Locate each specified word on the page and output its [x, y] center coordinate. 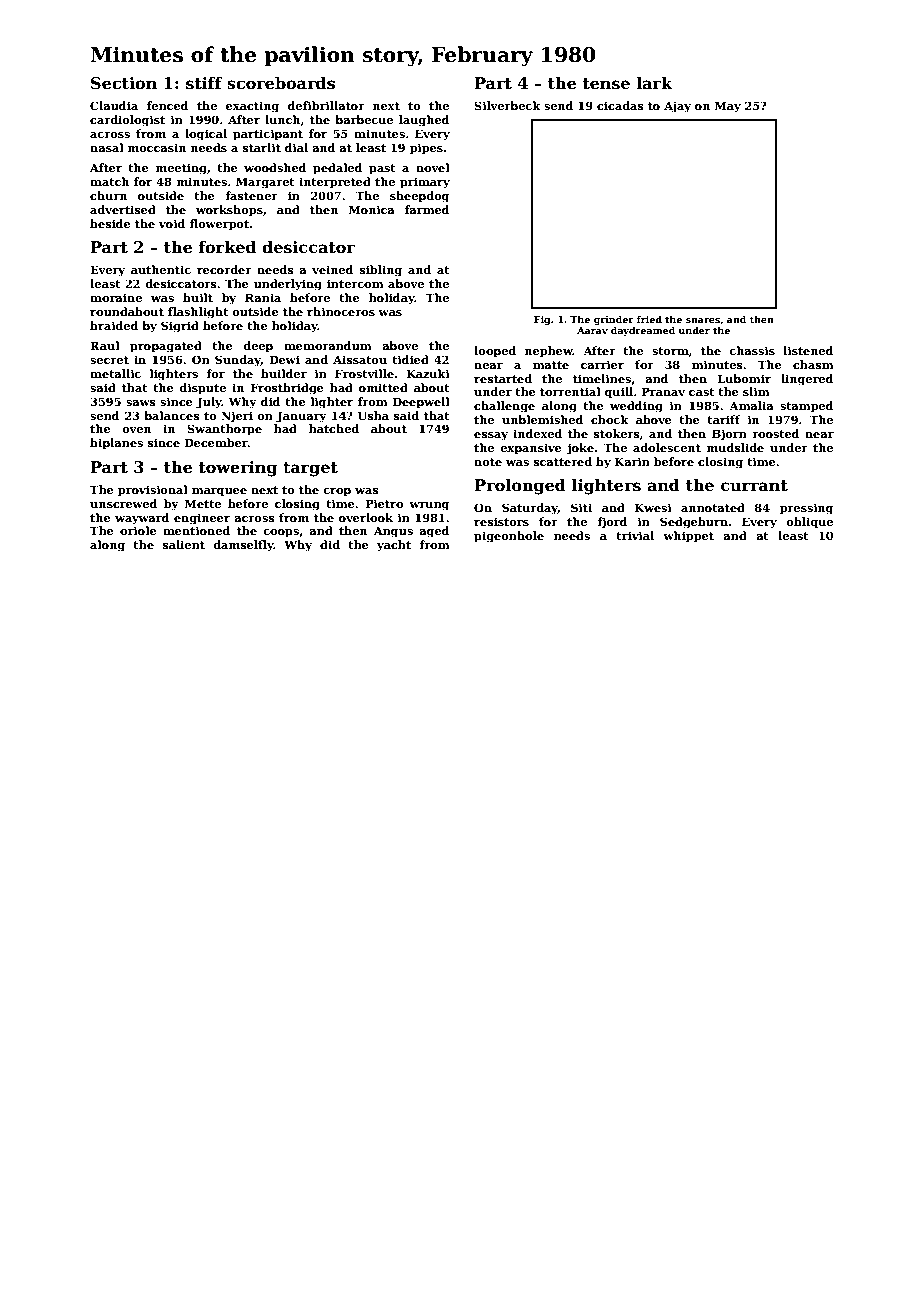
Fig [542, 320]
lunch [282, 119]
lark [654, 82]
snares [703, 320]
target [310, 469]
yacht [394, 546]
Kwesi [653, 507]
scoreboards [281, 83]
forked [227, 247]
